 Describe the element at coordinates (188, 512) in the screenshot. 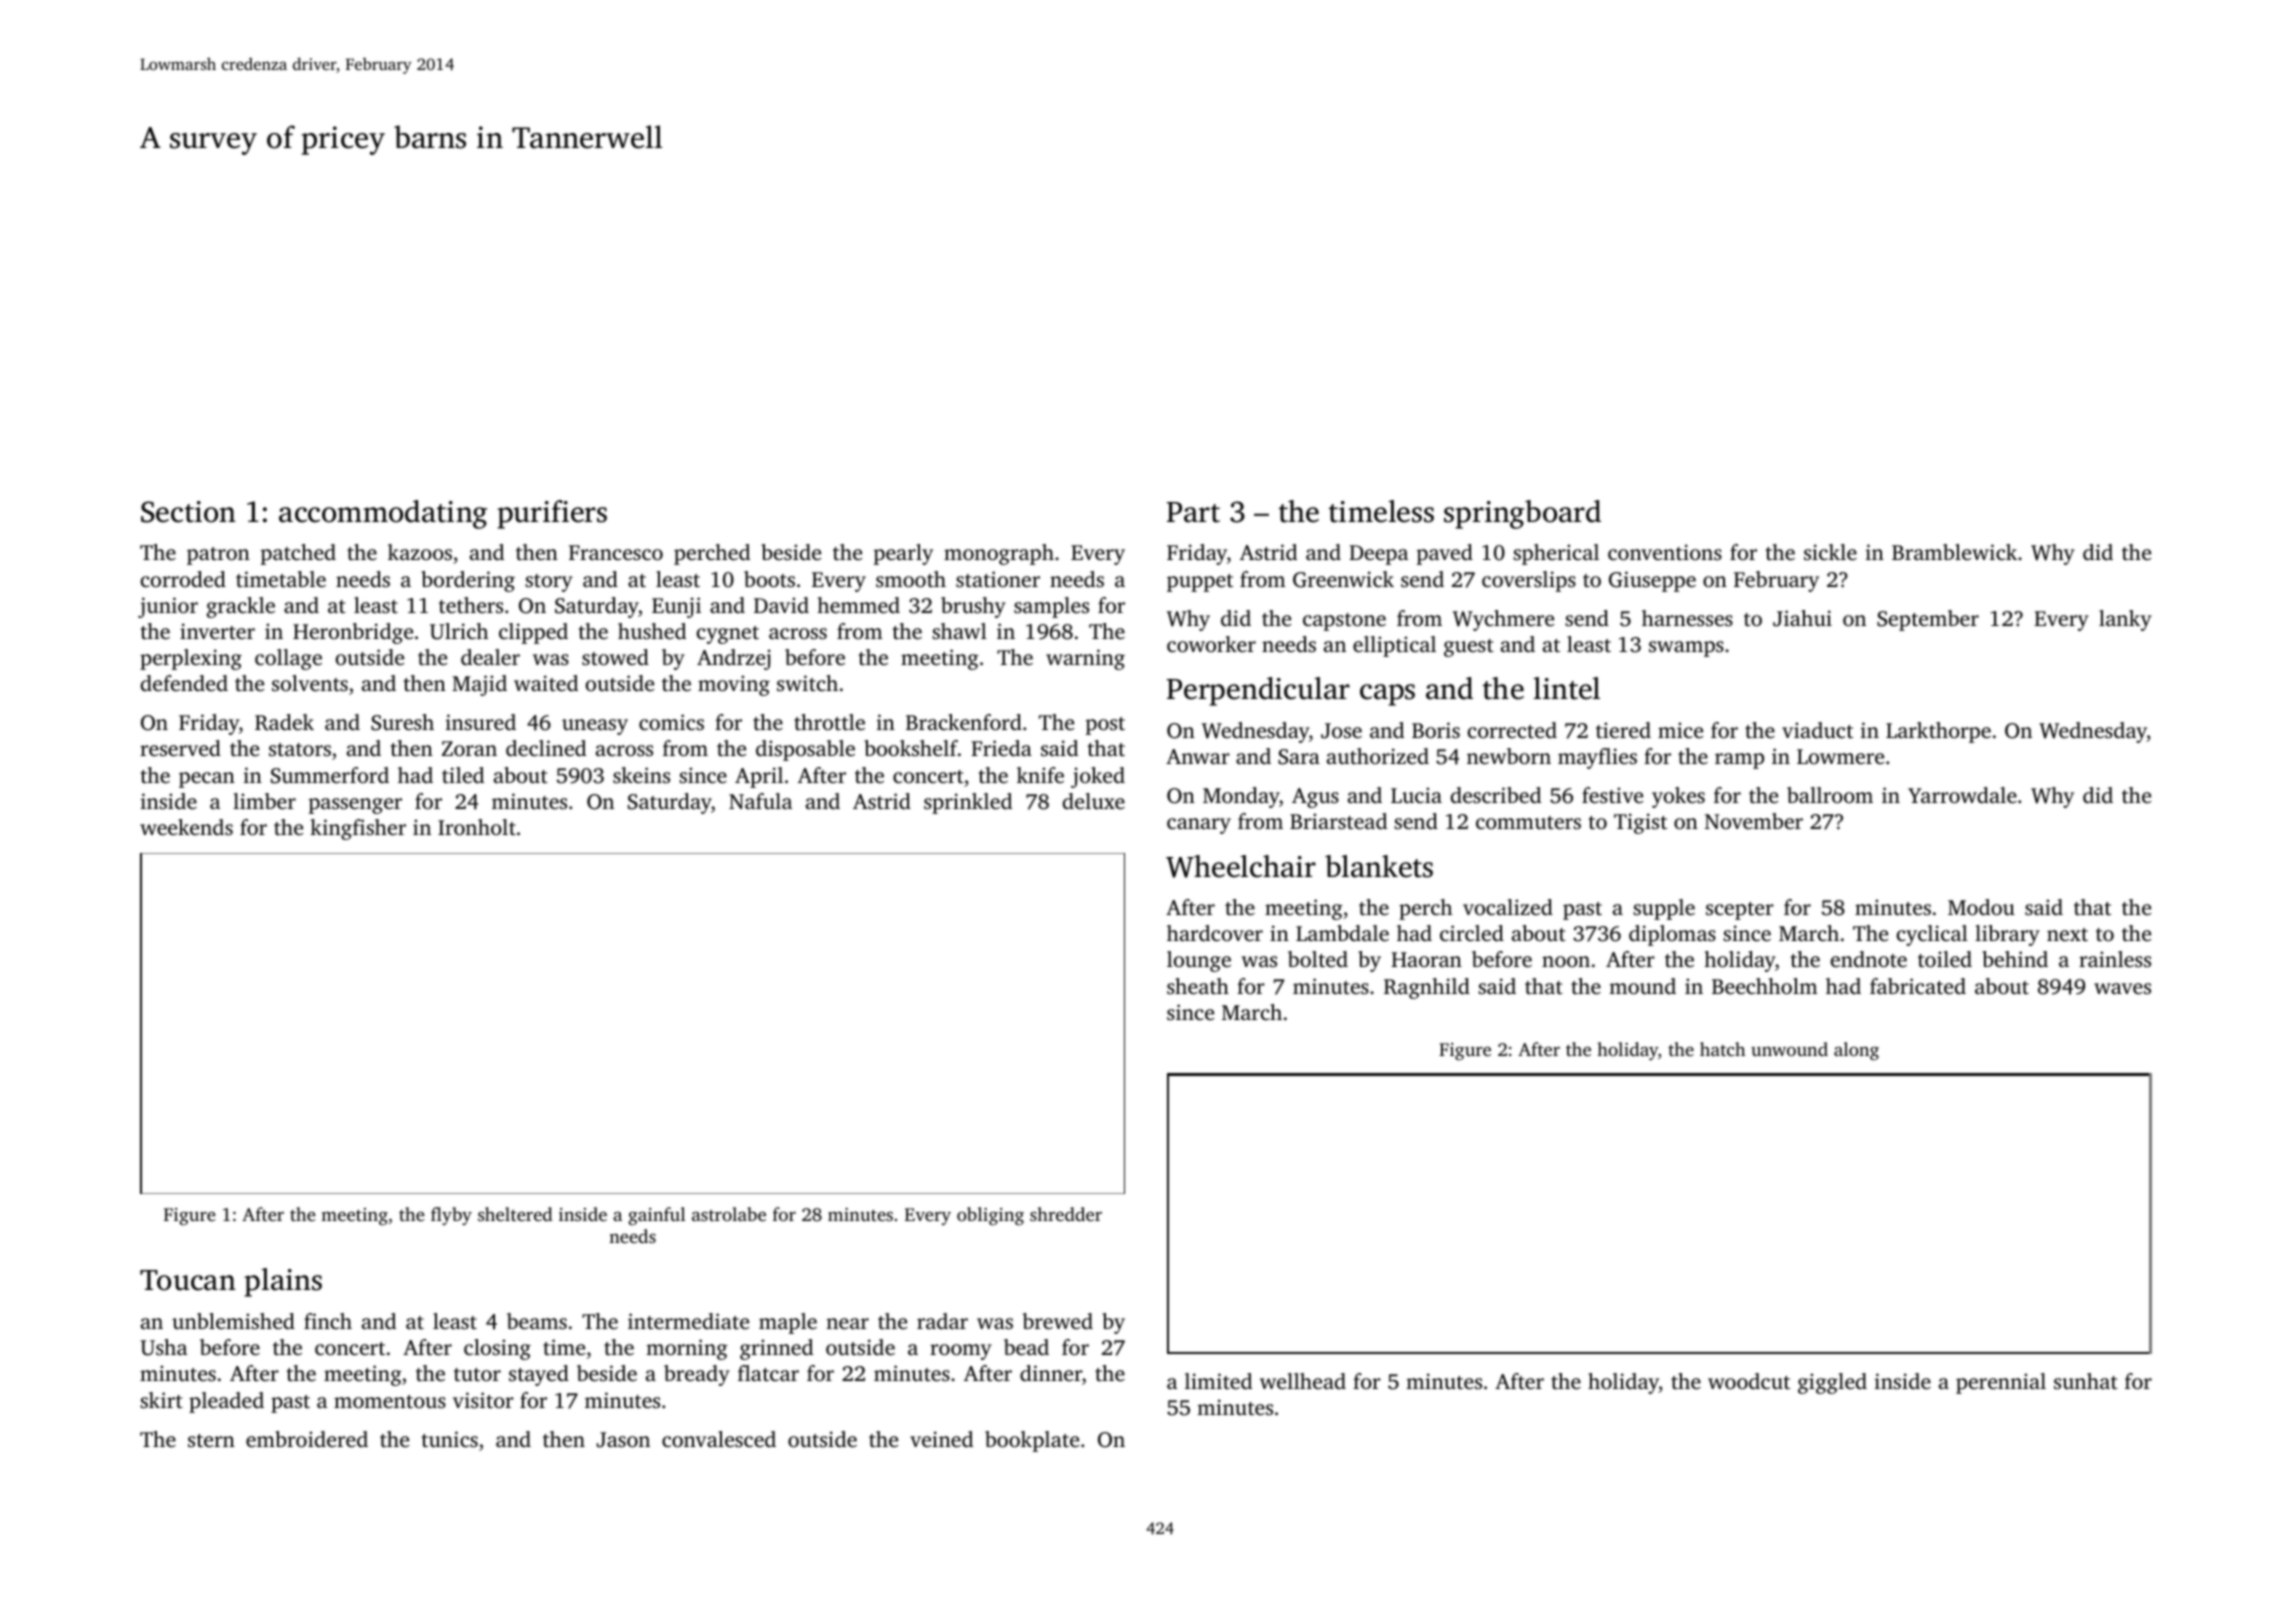

I see `Section` at that location.
